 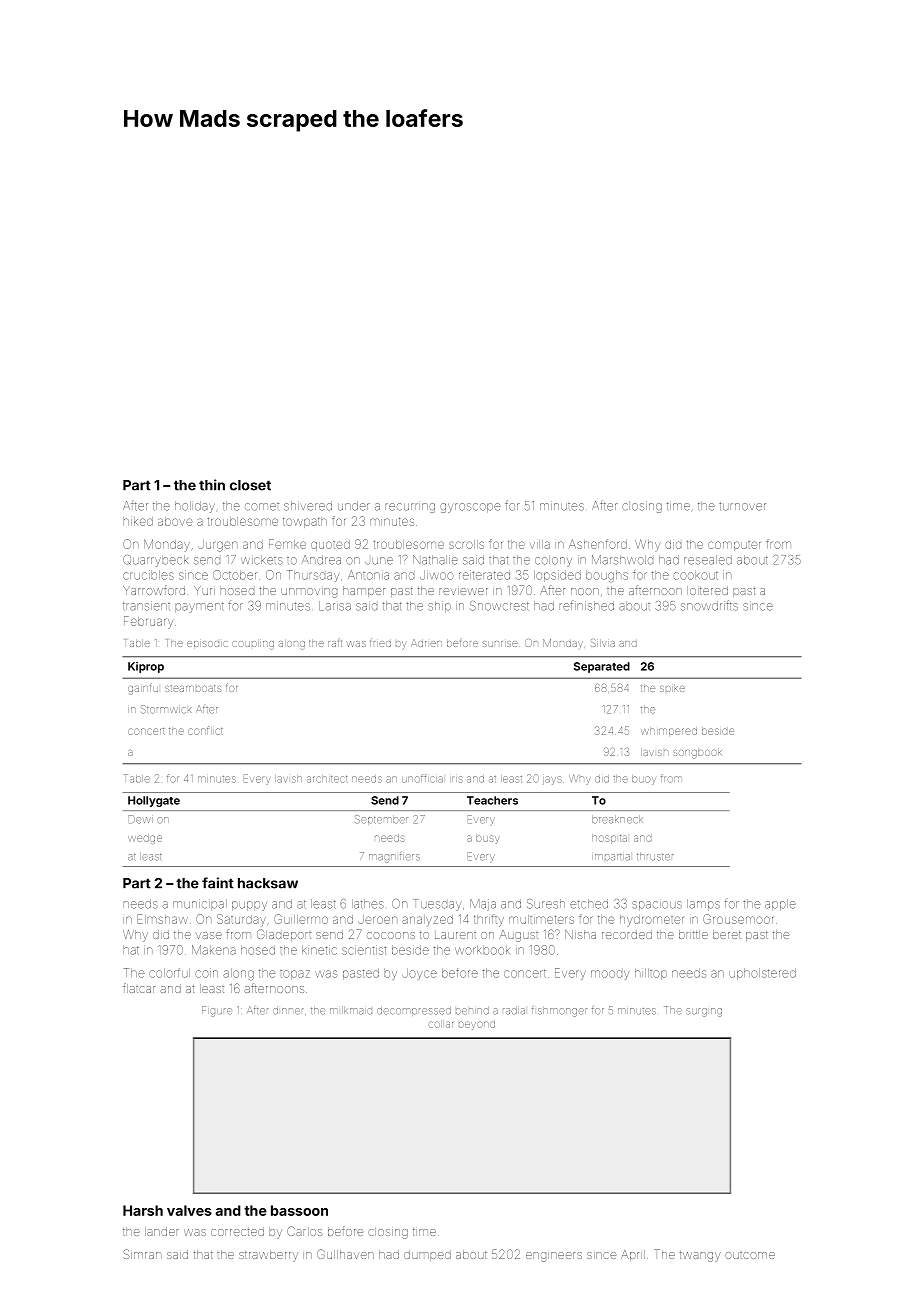 I want to click on hiked, so click(x=138, y=521).
